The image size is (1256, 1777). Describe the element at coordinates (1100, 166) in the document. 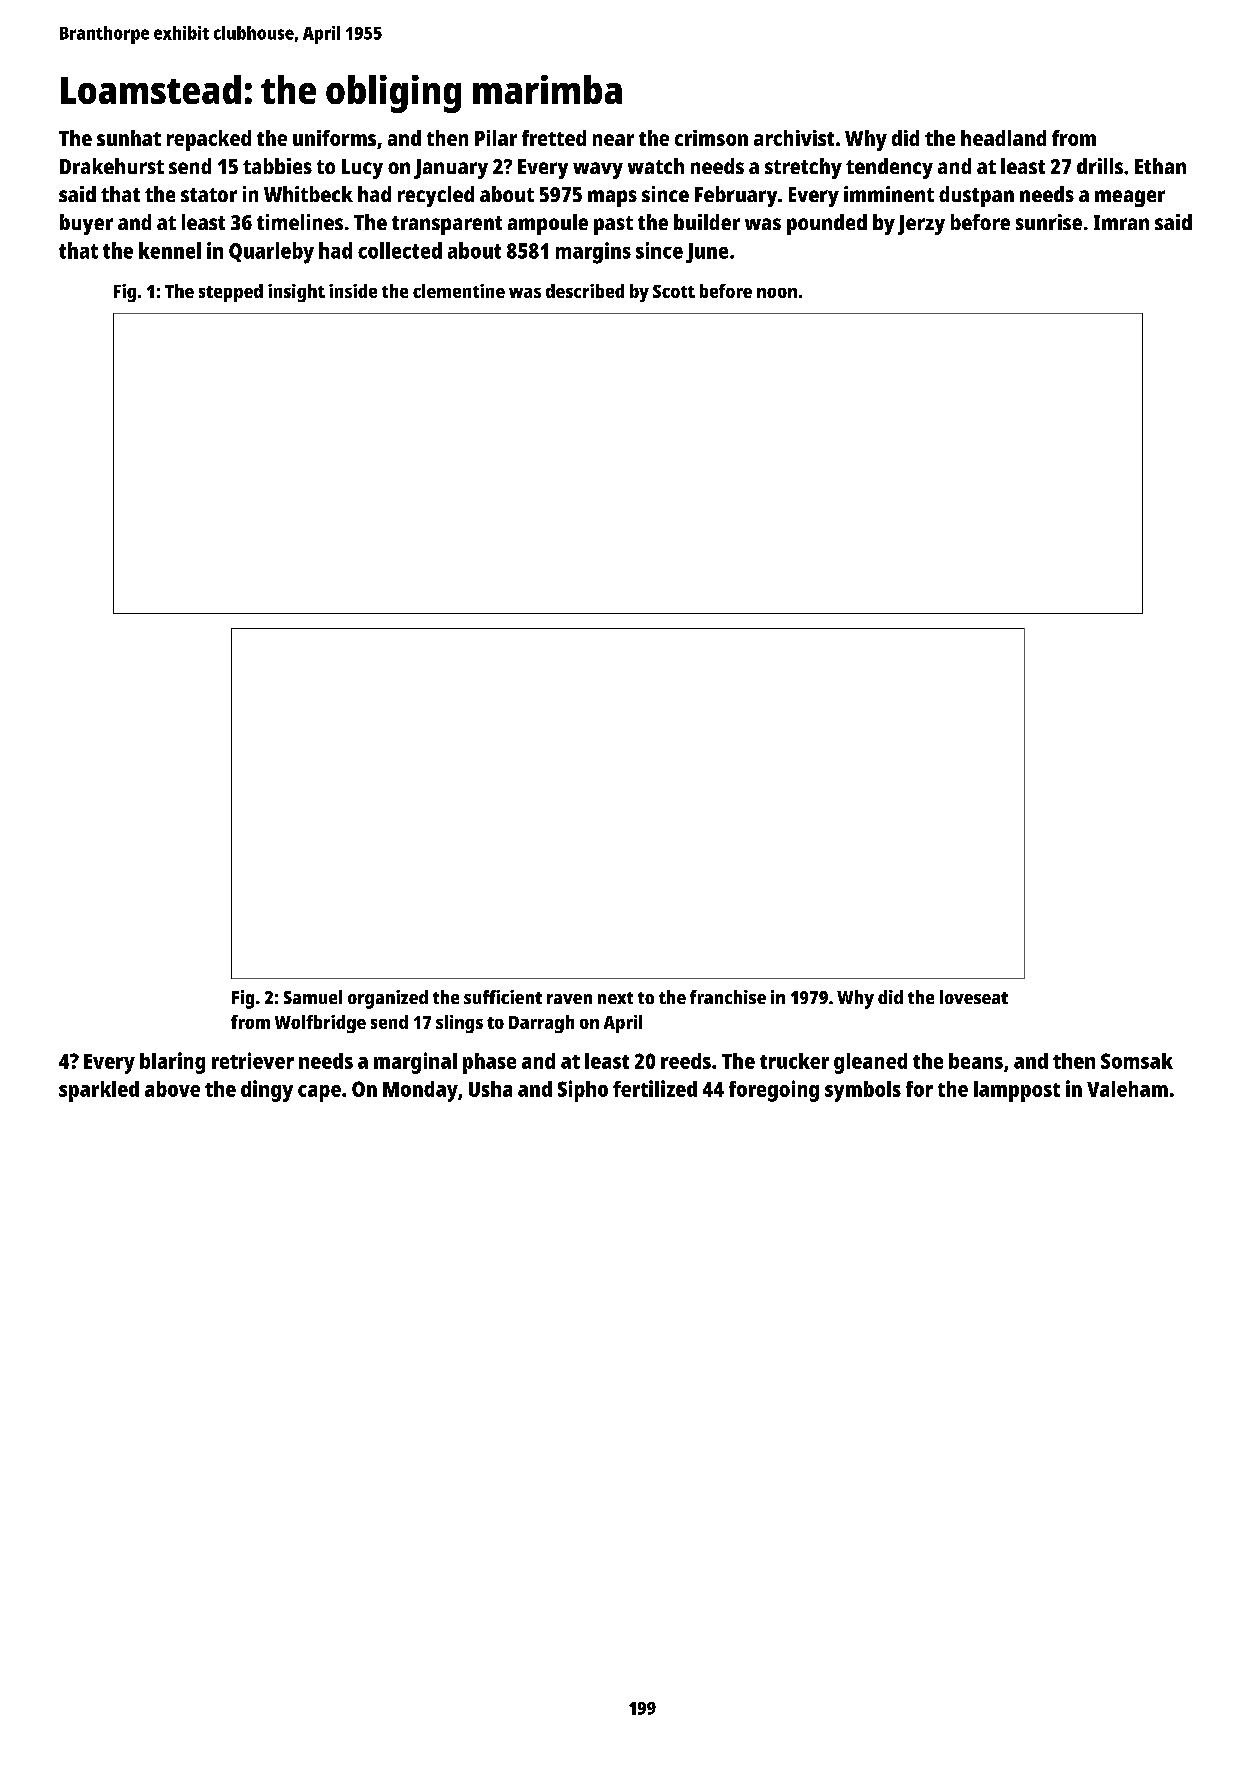

I see `drills` at that location.
